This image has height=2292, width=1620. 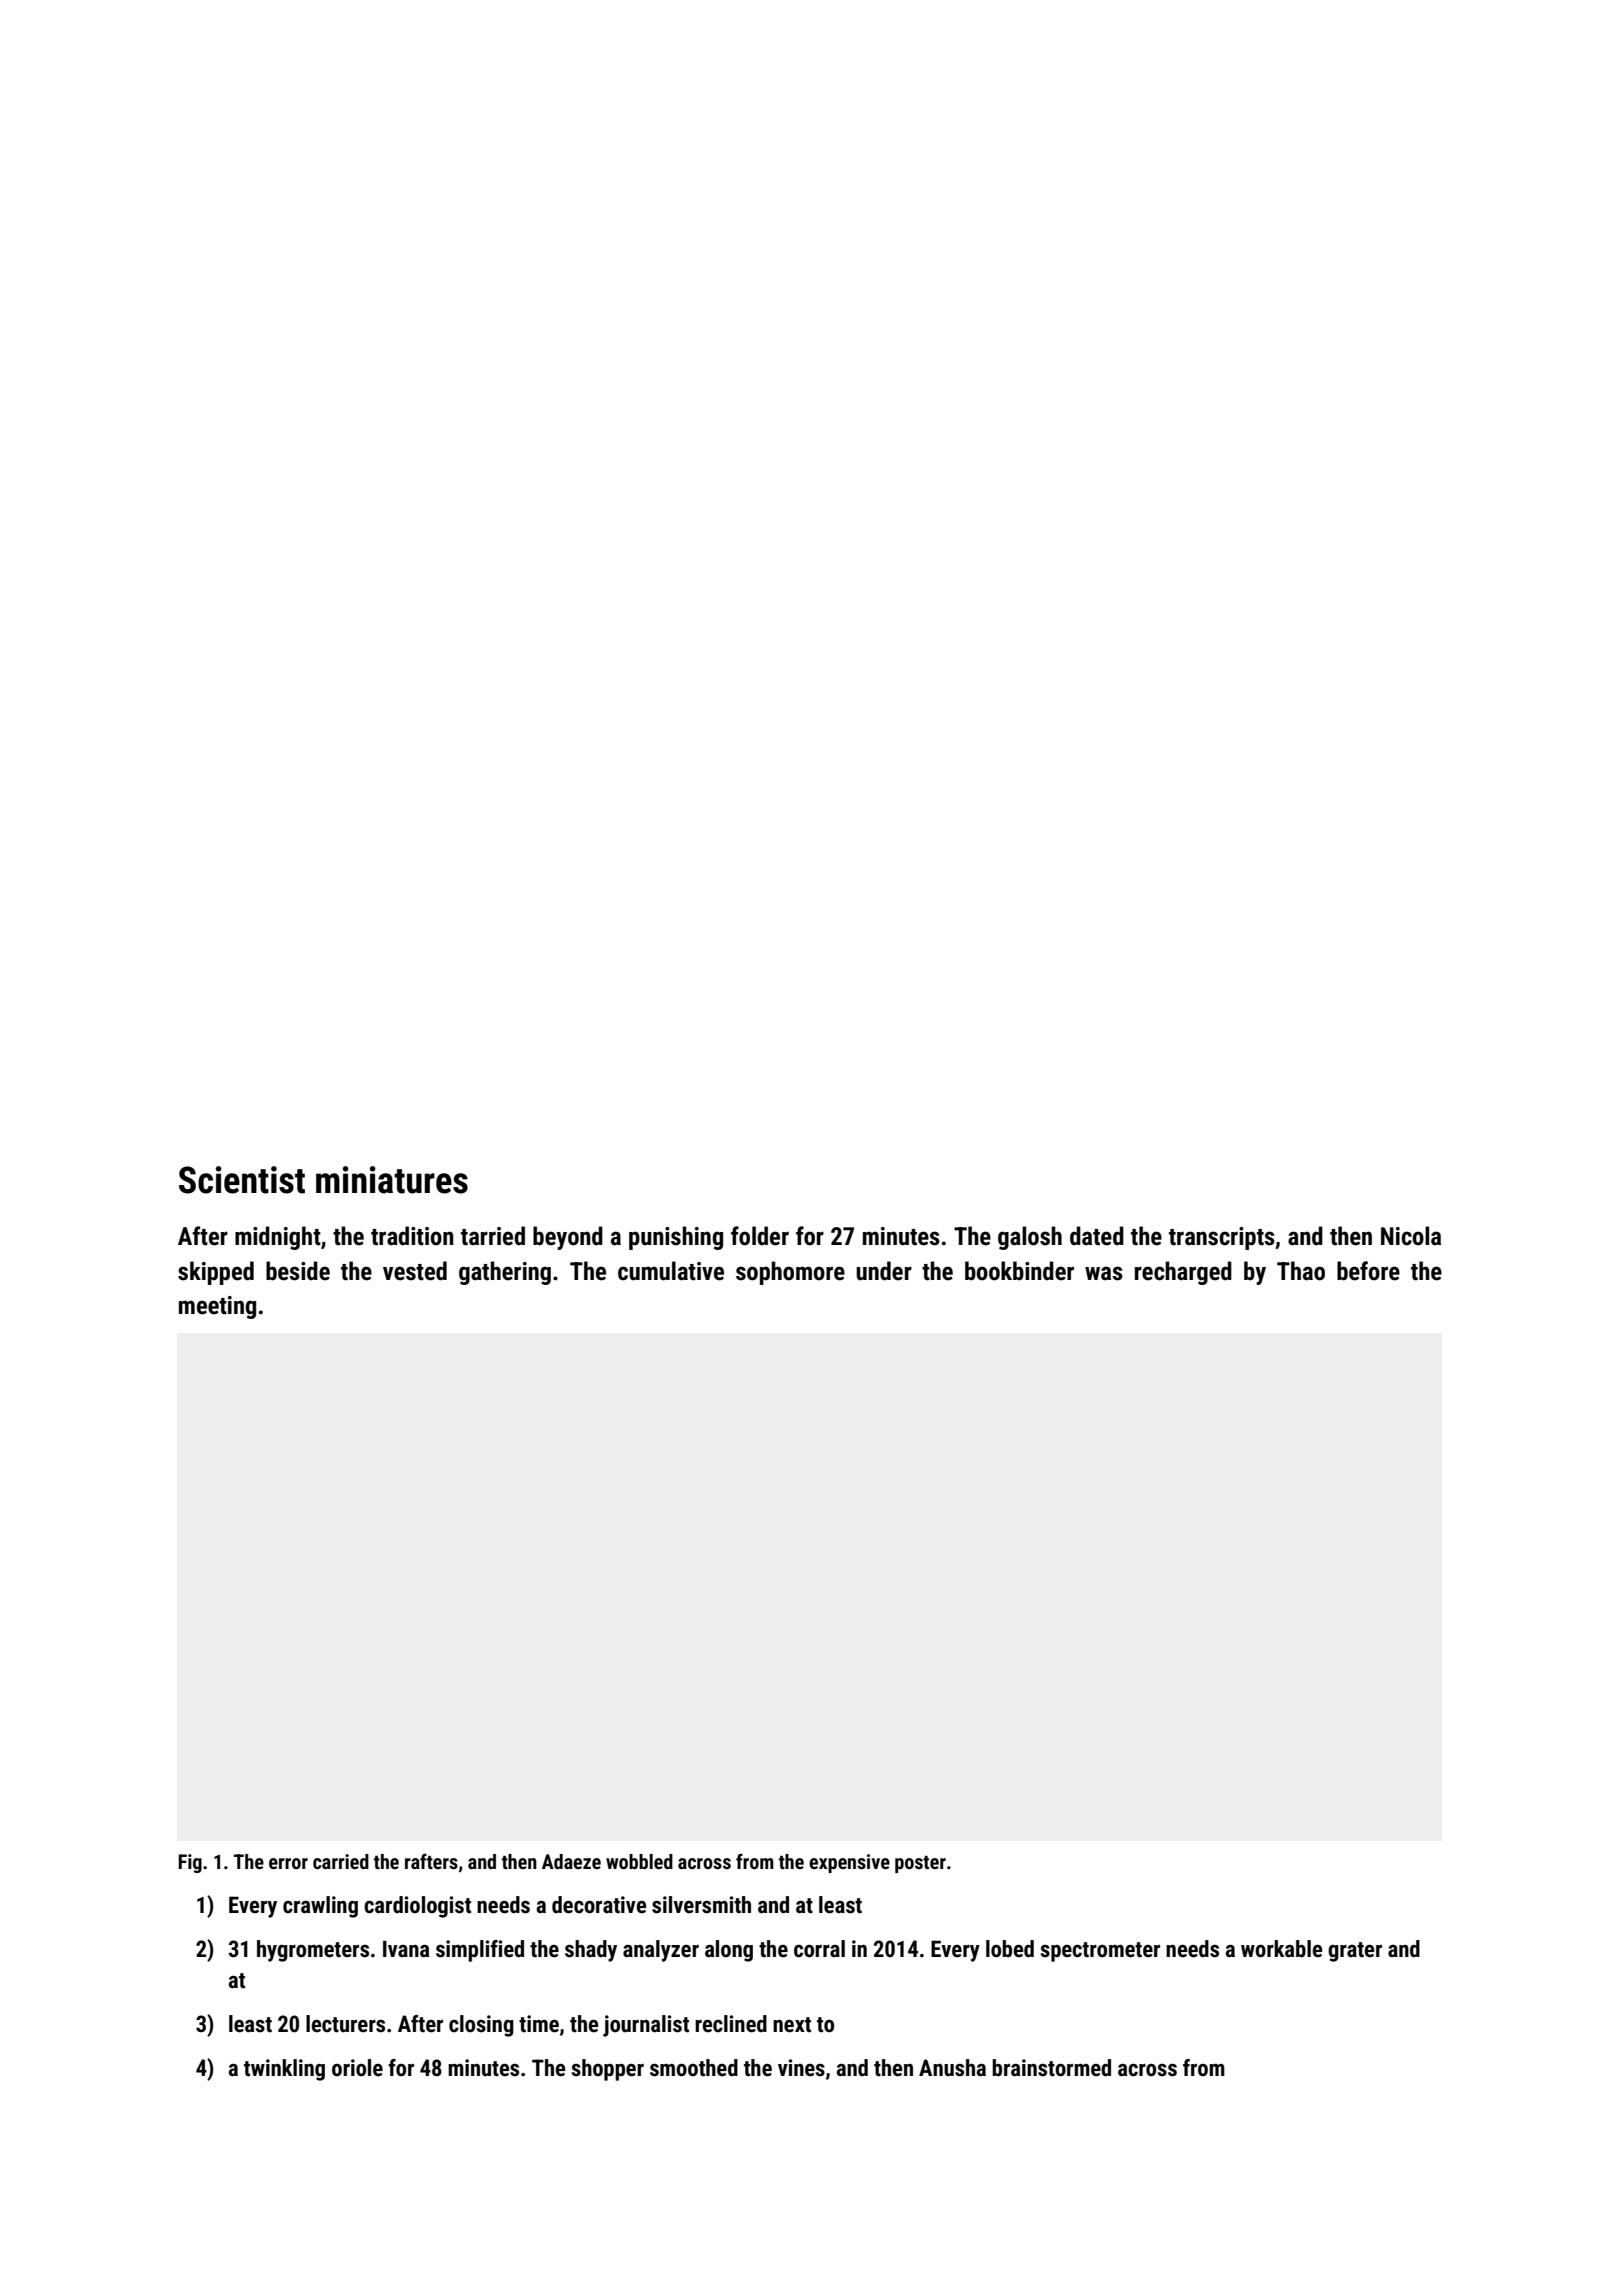 I want to click on meeting, so click(x=217, y=1307).
